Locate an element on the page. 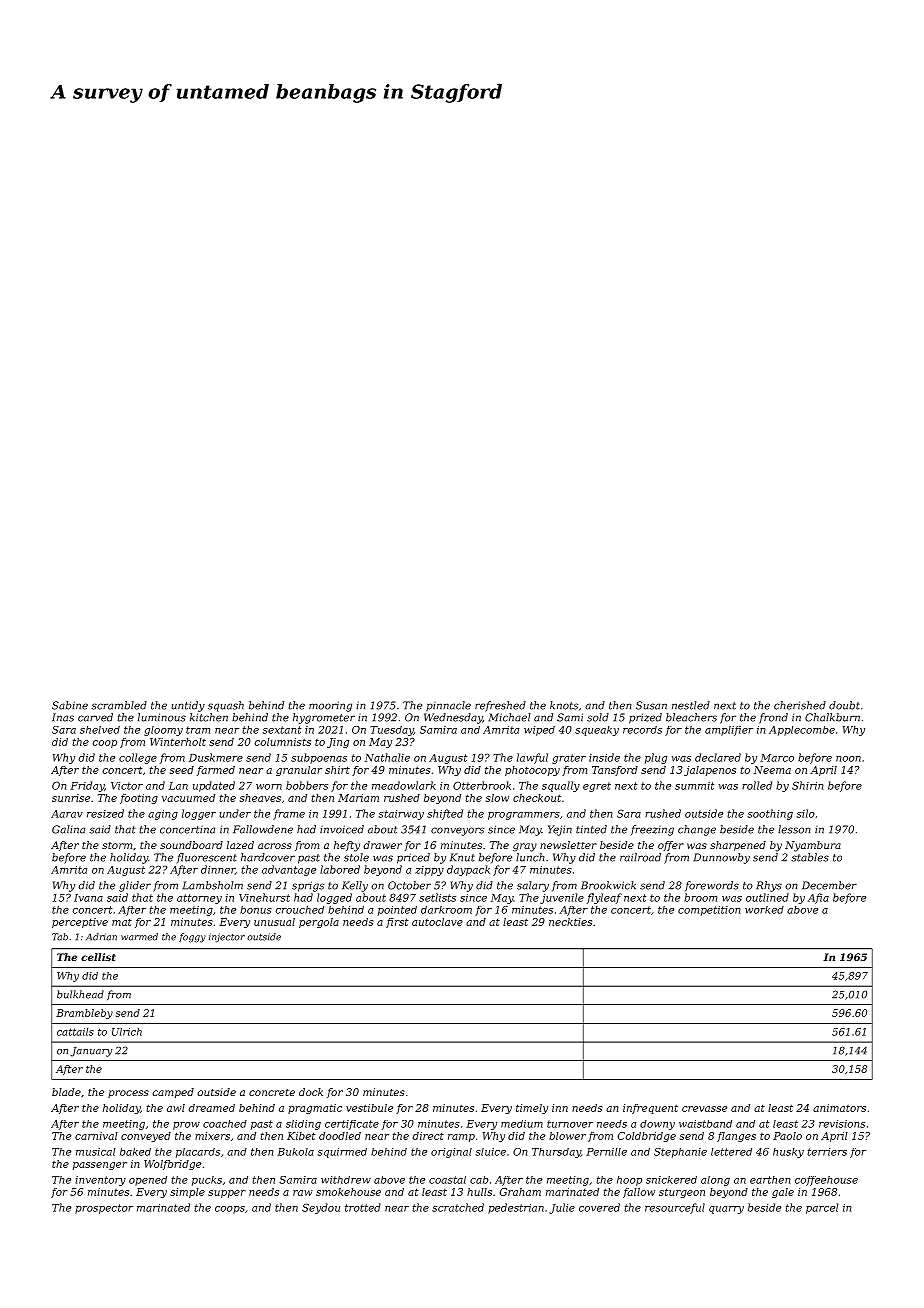 The width and height of the image is (924, 1308). animators is located at coordinates (839, 1108).
